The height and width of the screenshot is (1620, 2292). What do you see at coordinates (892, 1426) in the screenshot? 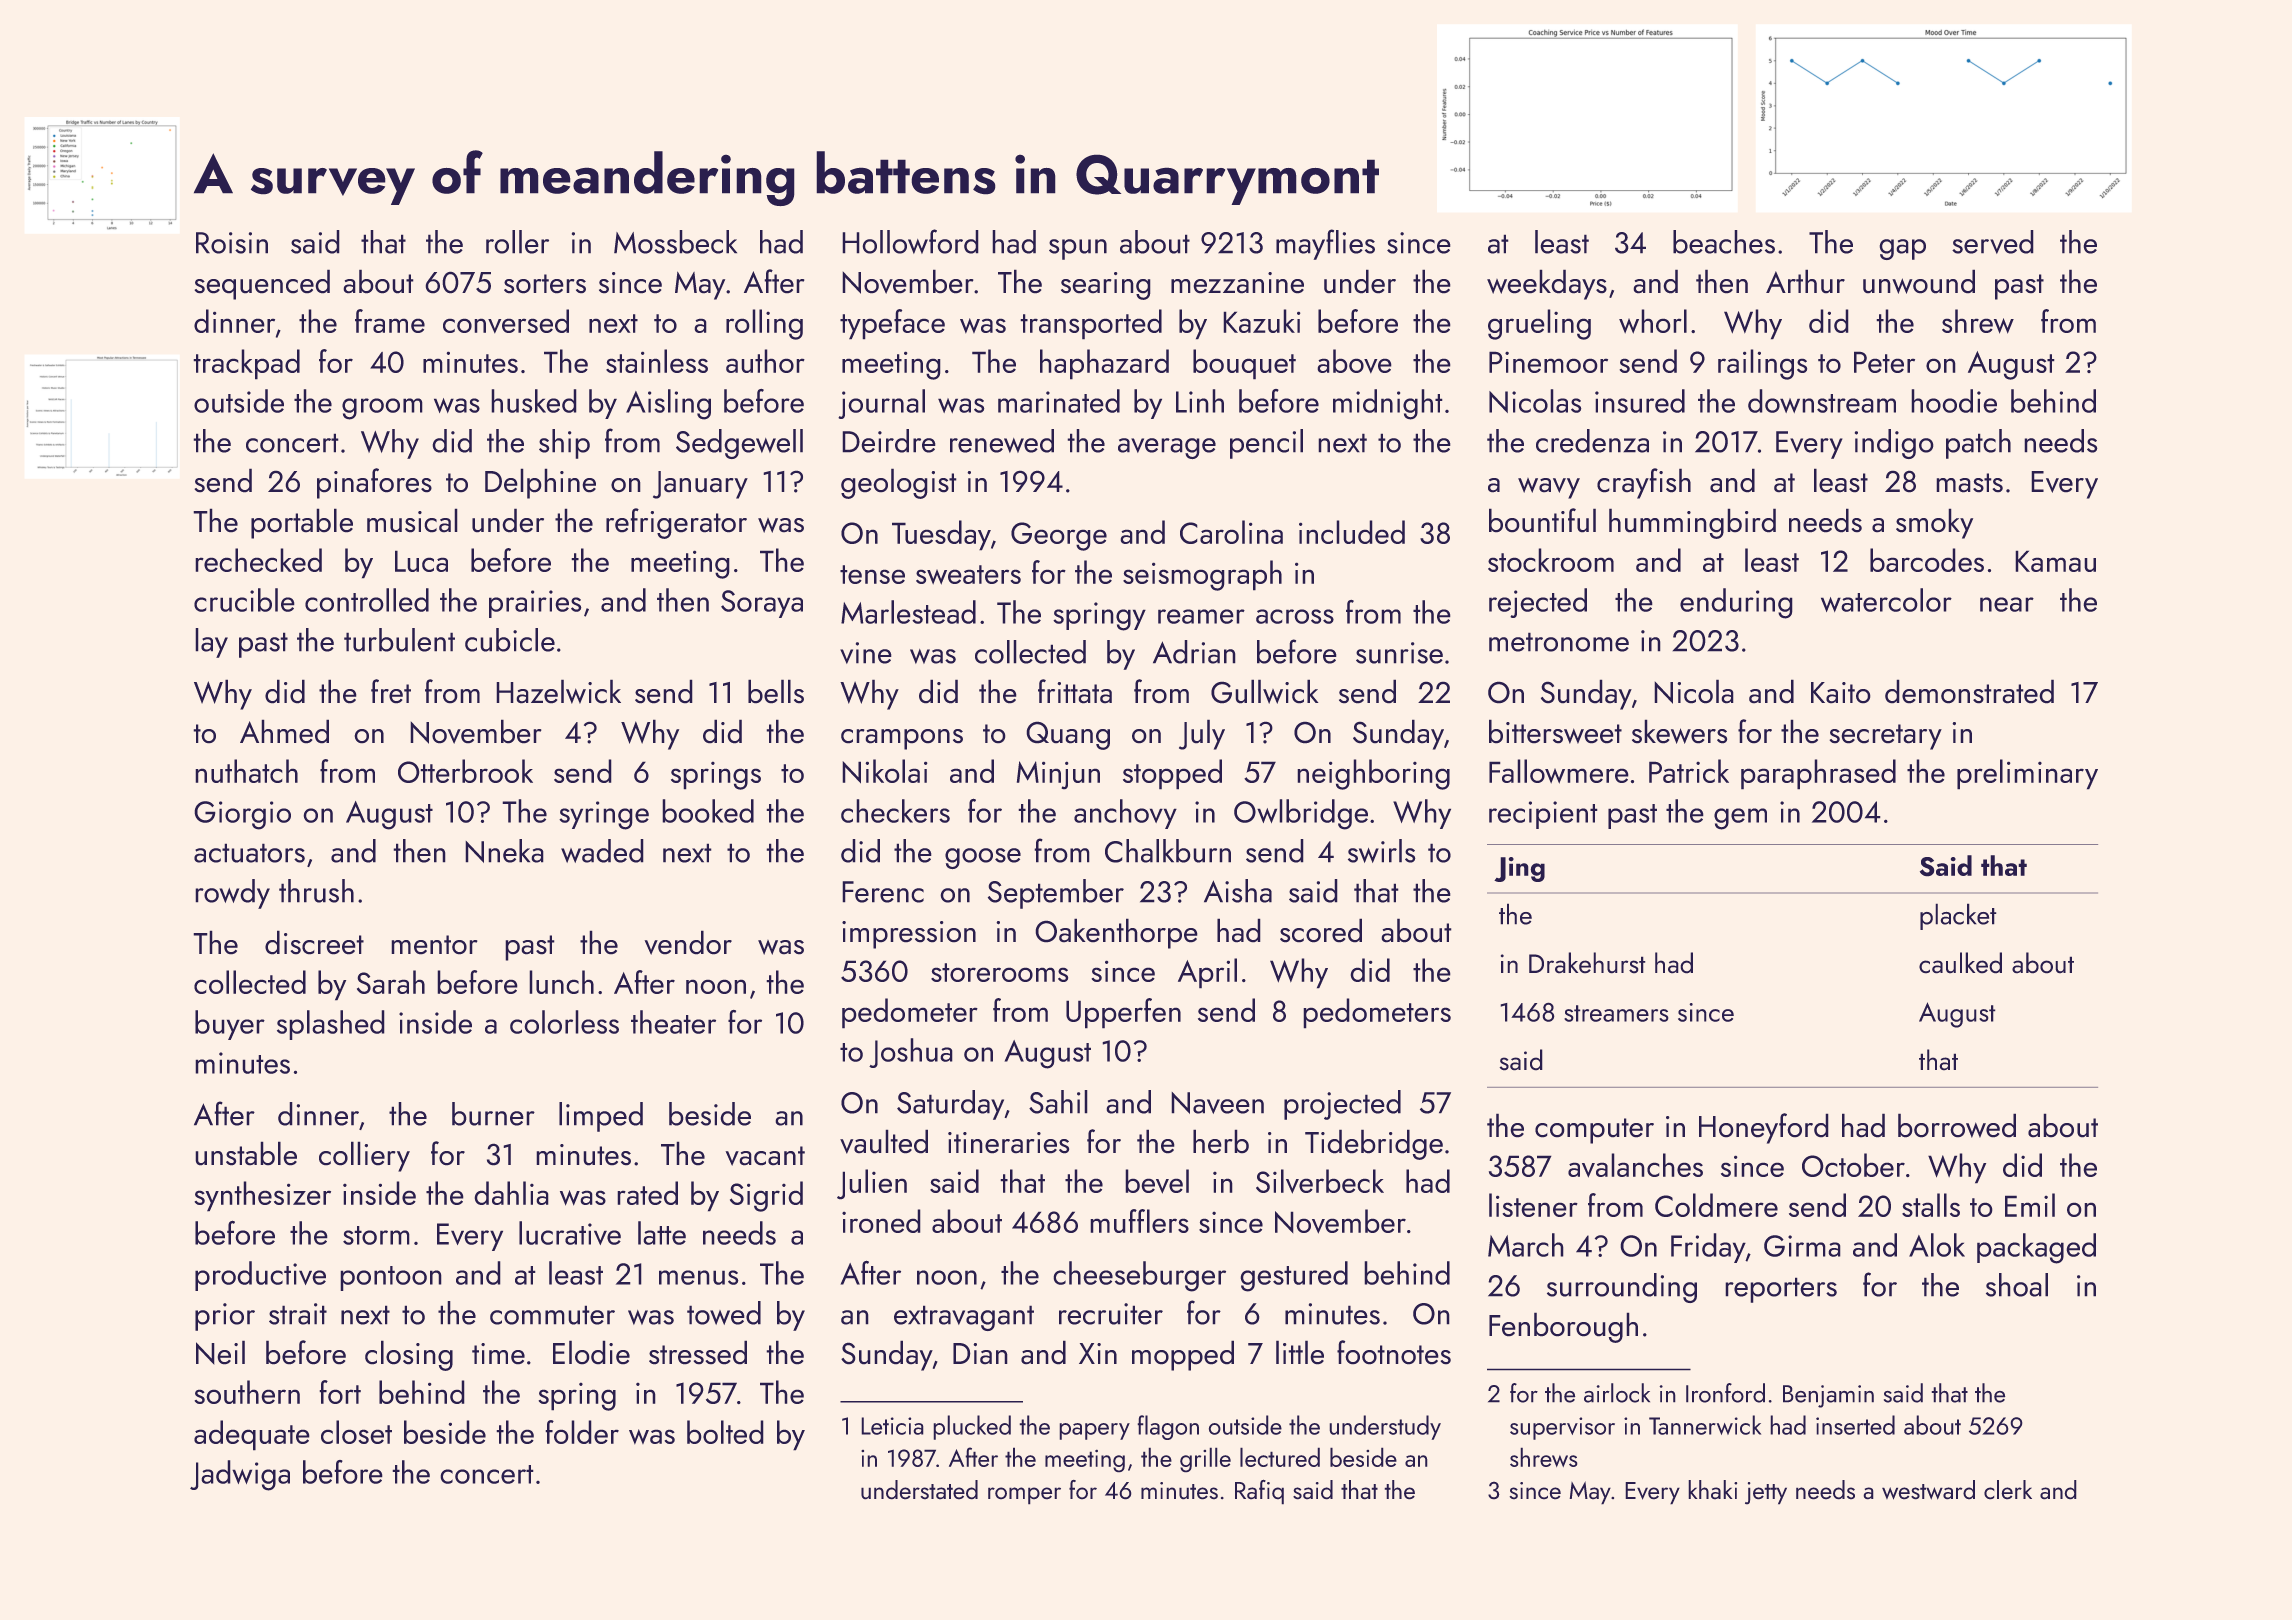
I see `Leticia` at bounding box center [892, 1426].
